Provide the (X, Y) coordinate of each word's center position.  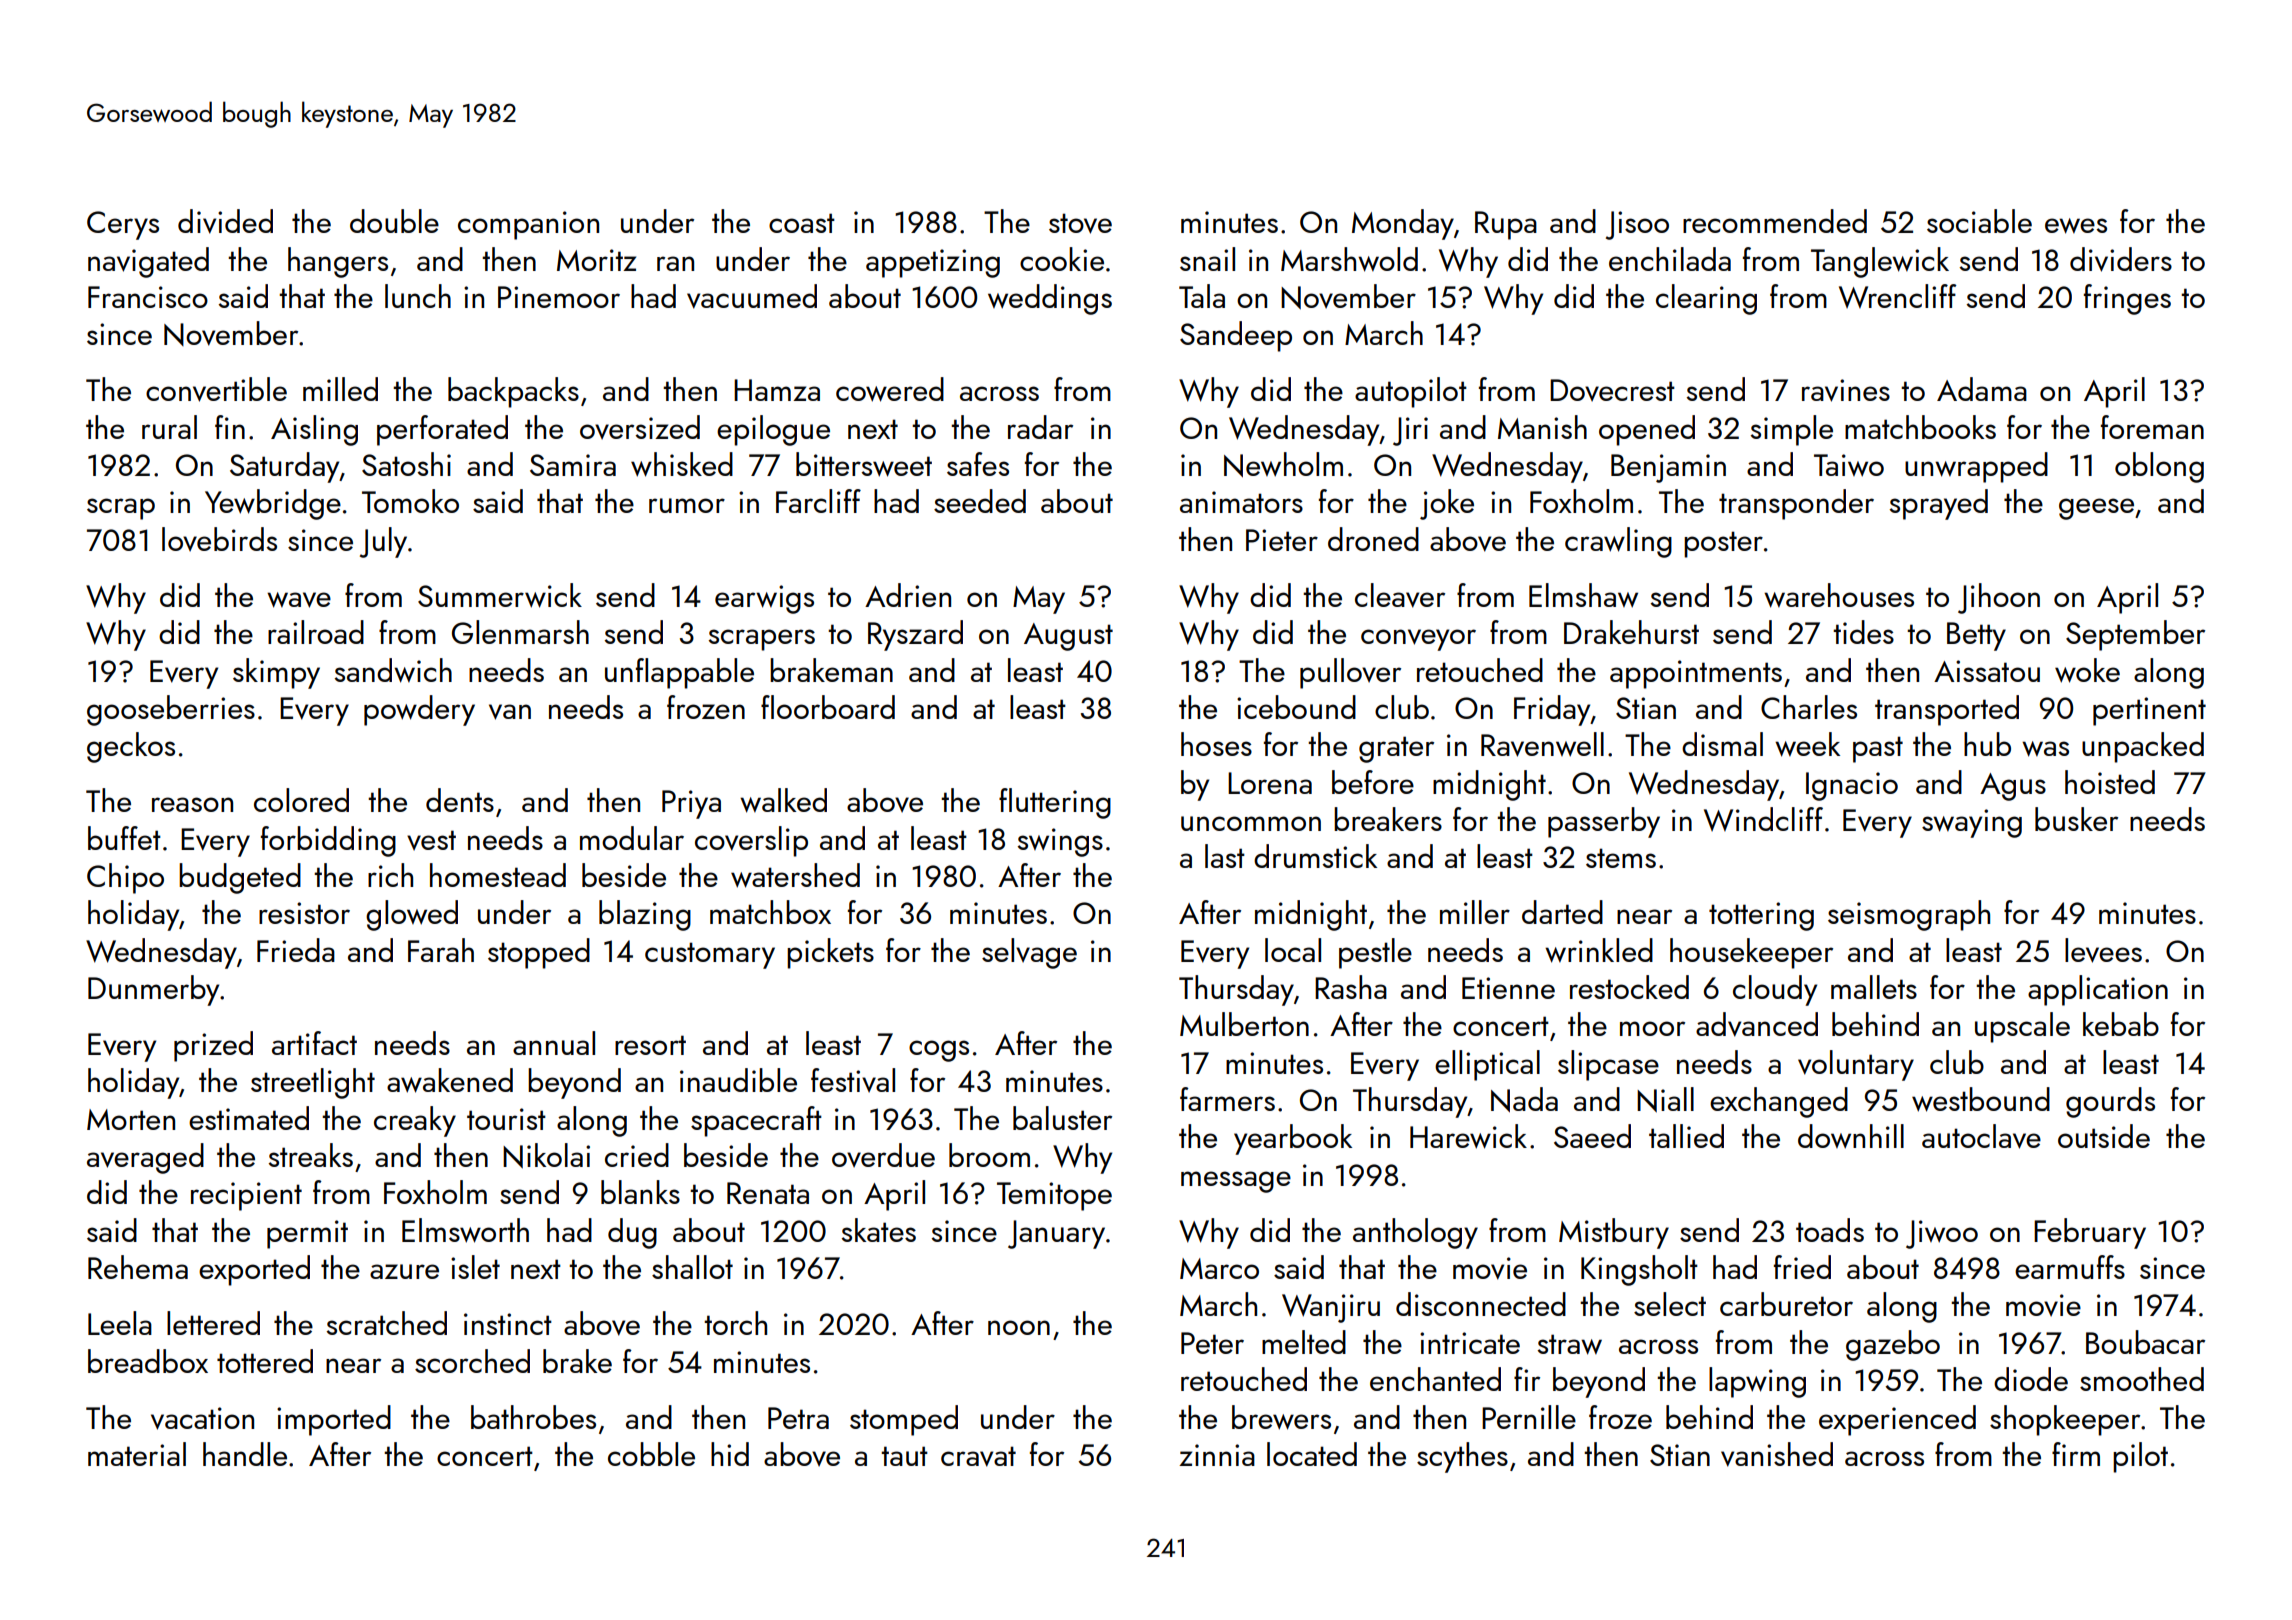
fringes (2127, 299)
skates (878, 1230)
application (2098, 990)
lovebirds (219, 539)
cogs (939, 1051)
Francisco (148, 297)
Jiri (1410, 431)
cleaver (1400, 595)
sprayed (1938, 504)
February (2090, 1233)
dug (632, 1233)
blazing (645, 915)
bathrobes (533, 1417)
